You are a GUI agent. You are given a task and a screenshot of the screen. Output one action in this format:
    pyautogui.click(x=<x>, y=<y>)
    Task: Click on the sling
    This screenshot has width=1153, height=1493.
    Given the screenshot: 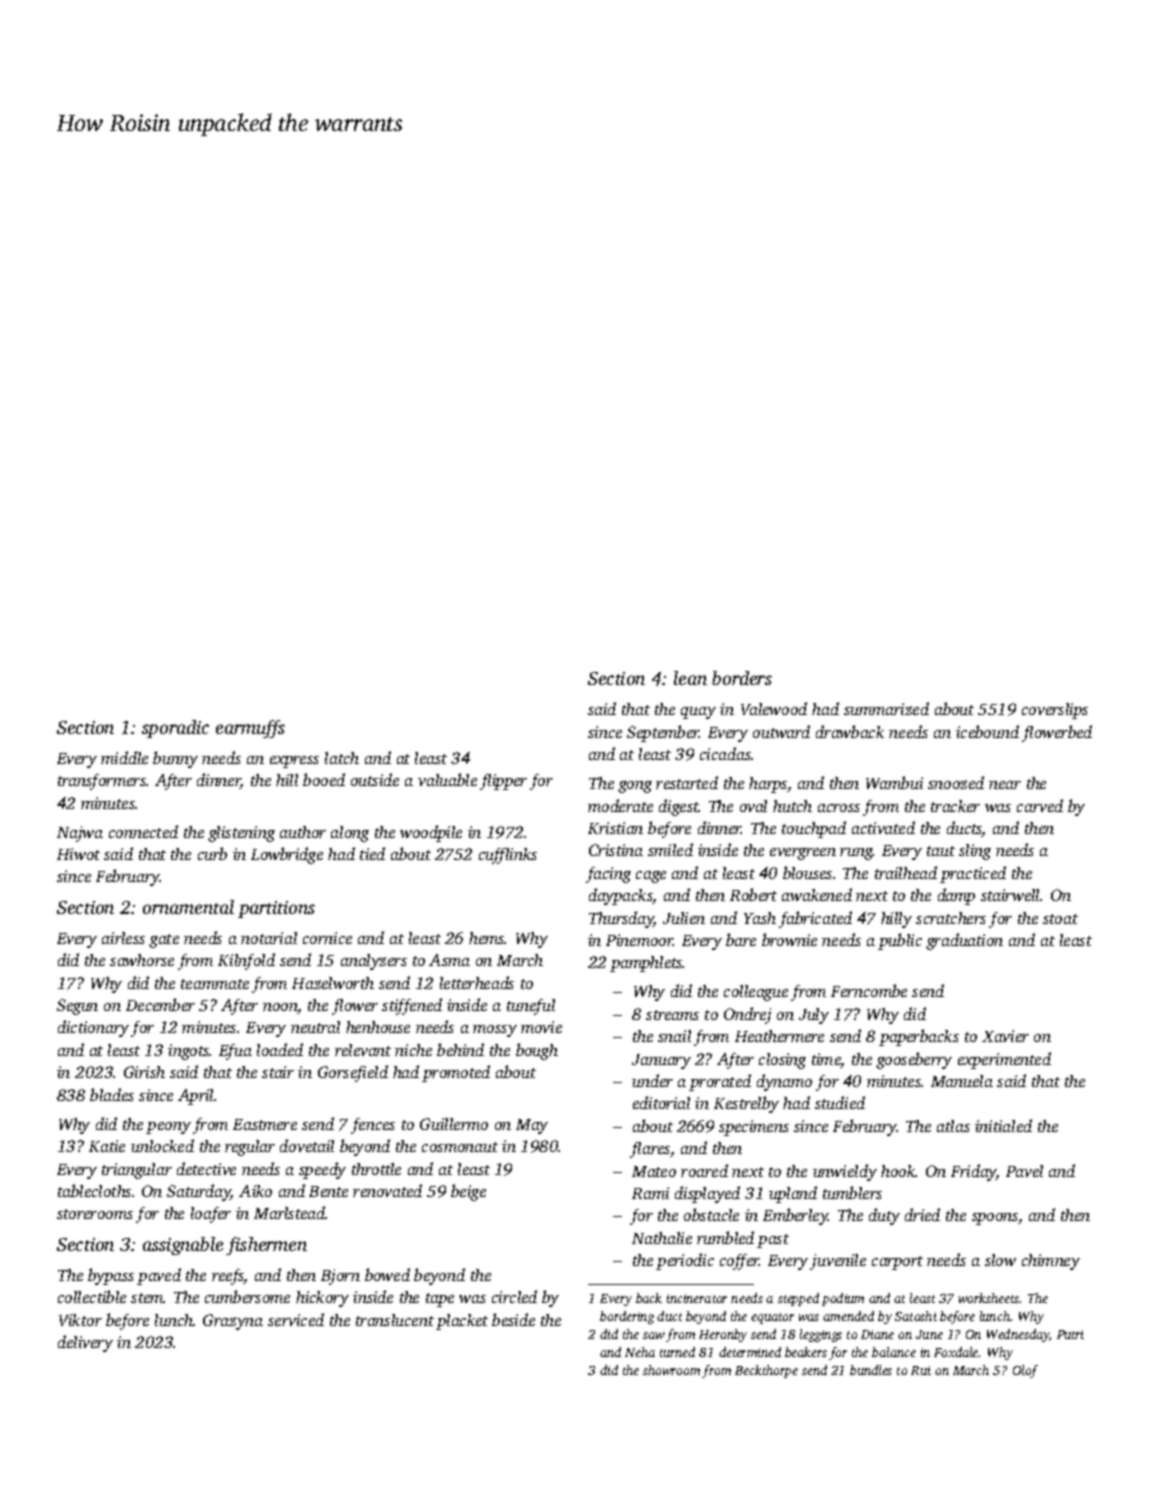 What is the action you would take?
    pyautogui.click(x=975, y=852)
